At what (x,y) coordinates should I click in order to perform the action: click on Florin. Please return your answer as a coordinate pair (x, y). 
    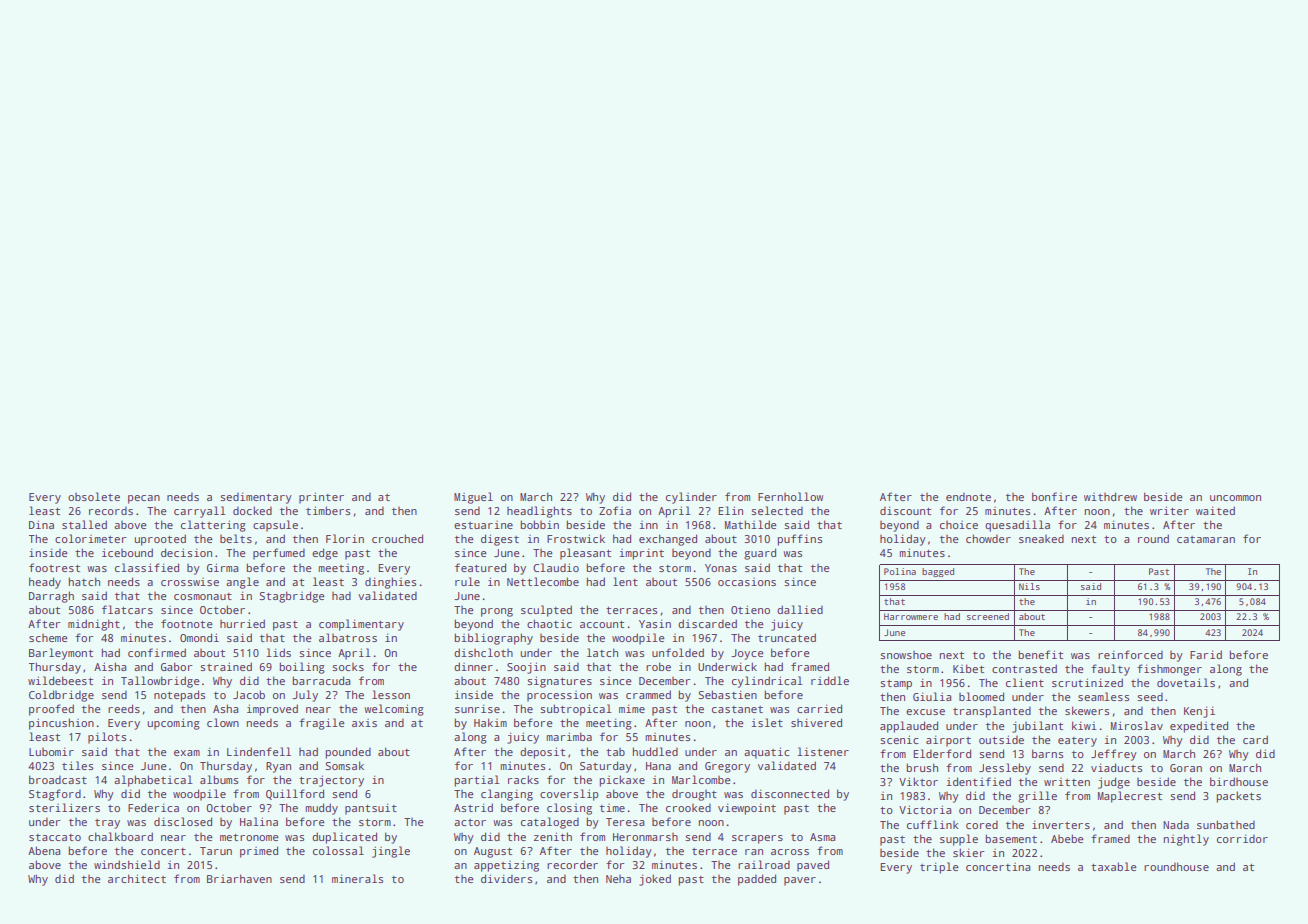
    Looking at the image, I should click on (345, 538).
